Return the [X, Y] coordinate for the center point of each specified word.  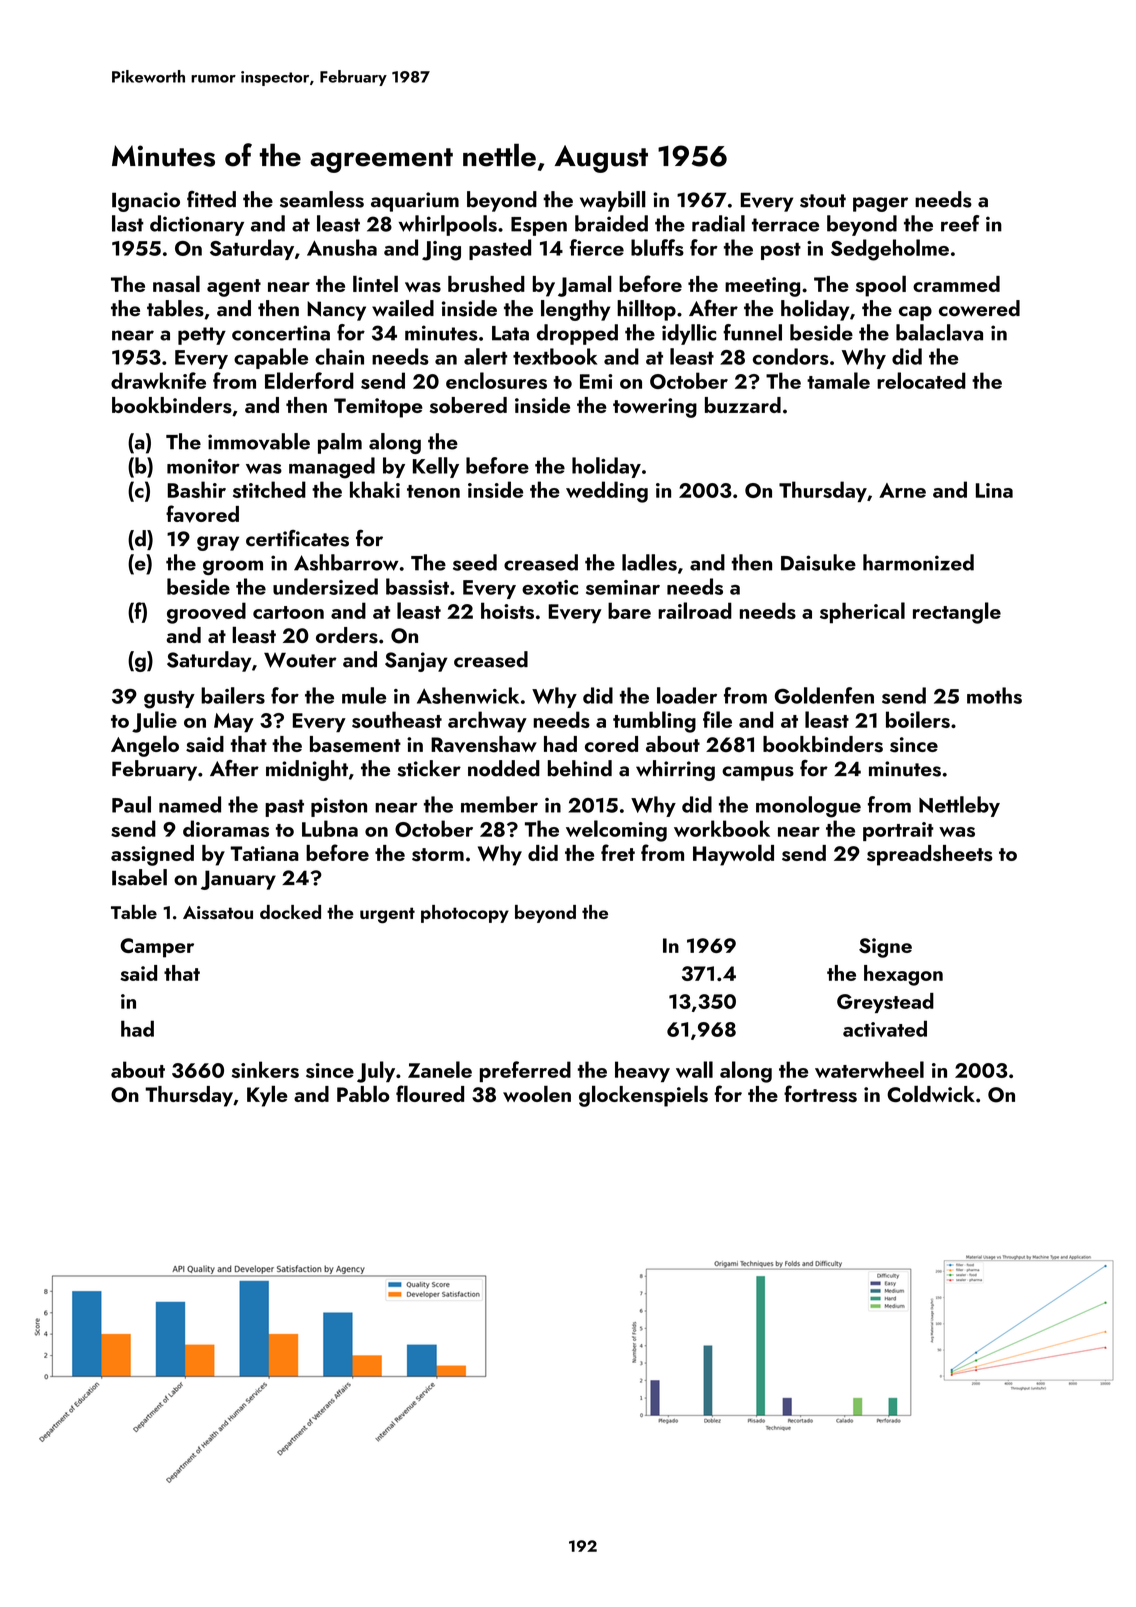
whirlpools [448, 225]
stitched [269, 489]
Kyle [267, 1096]
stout [823, 201]
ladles [649, 562]
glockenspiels [643, 1096]
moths [994, 695]
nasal [176, 283]
